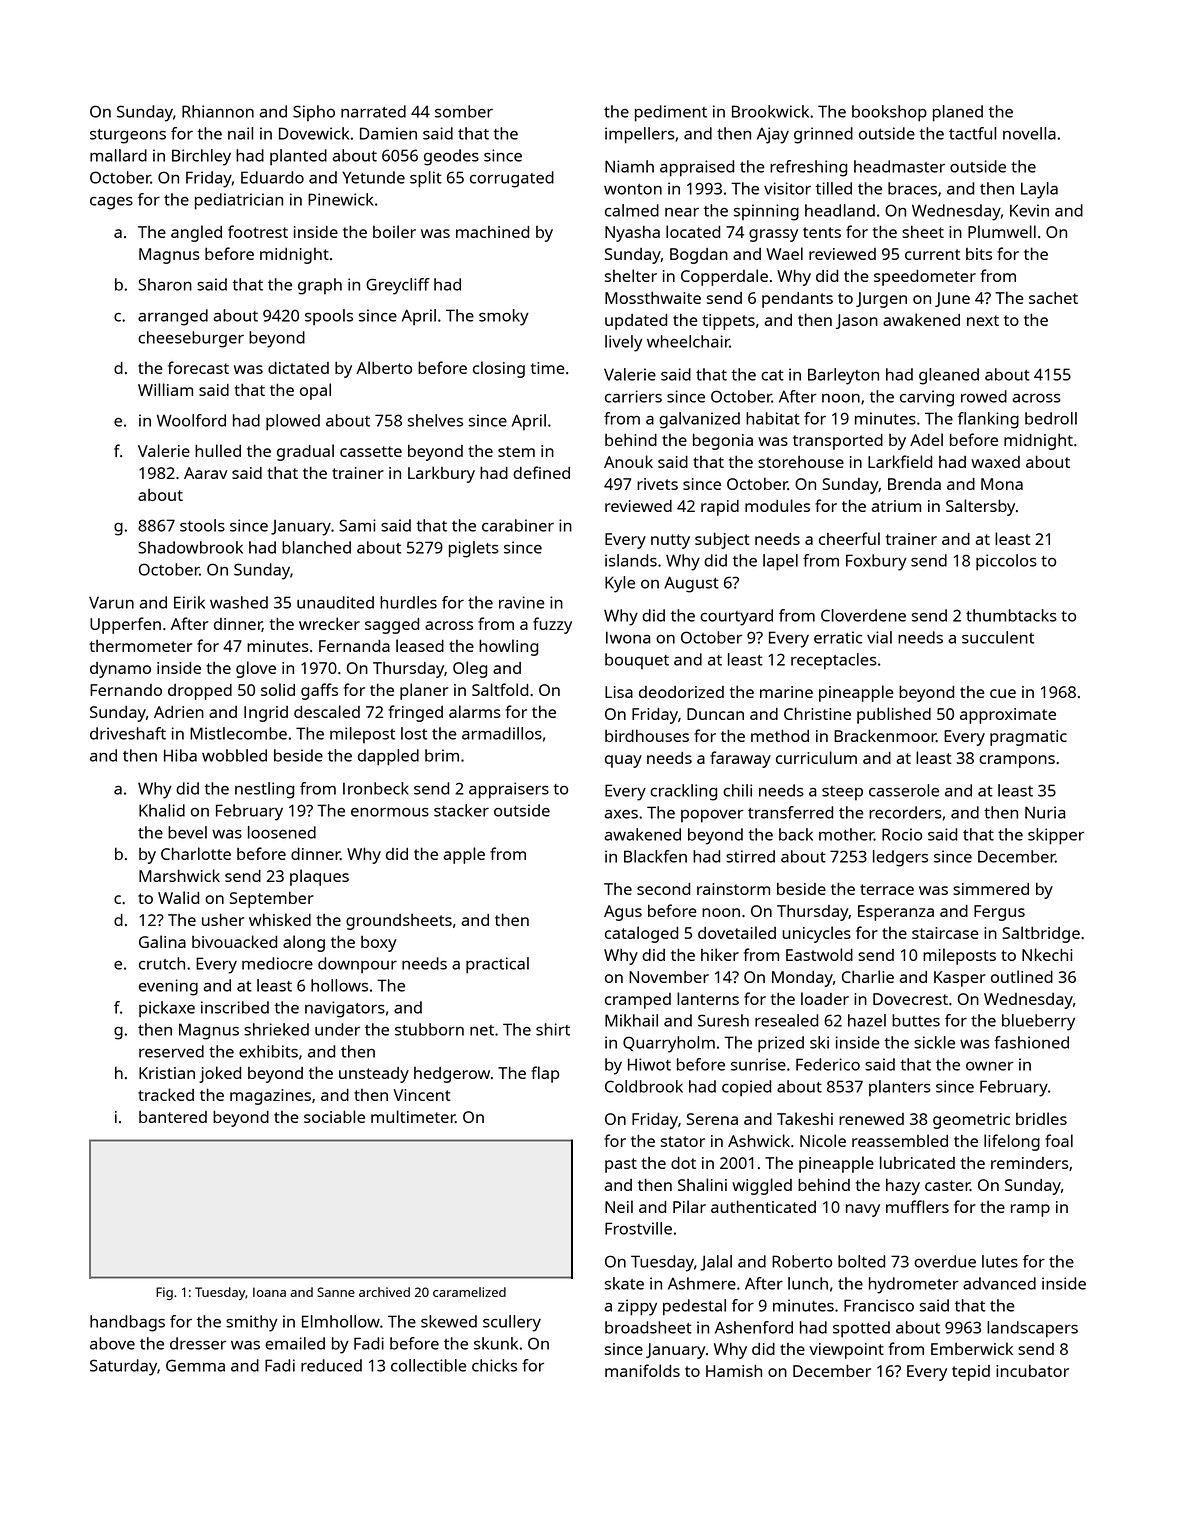 The height and width of the screenshot is (1523, 1177). I want to click on waxed, so click(995, 462).
